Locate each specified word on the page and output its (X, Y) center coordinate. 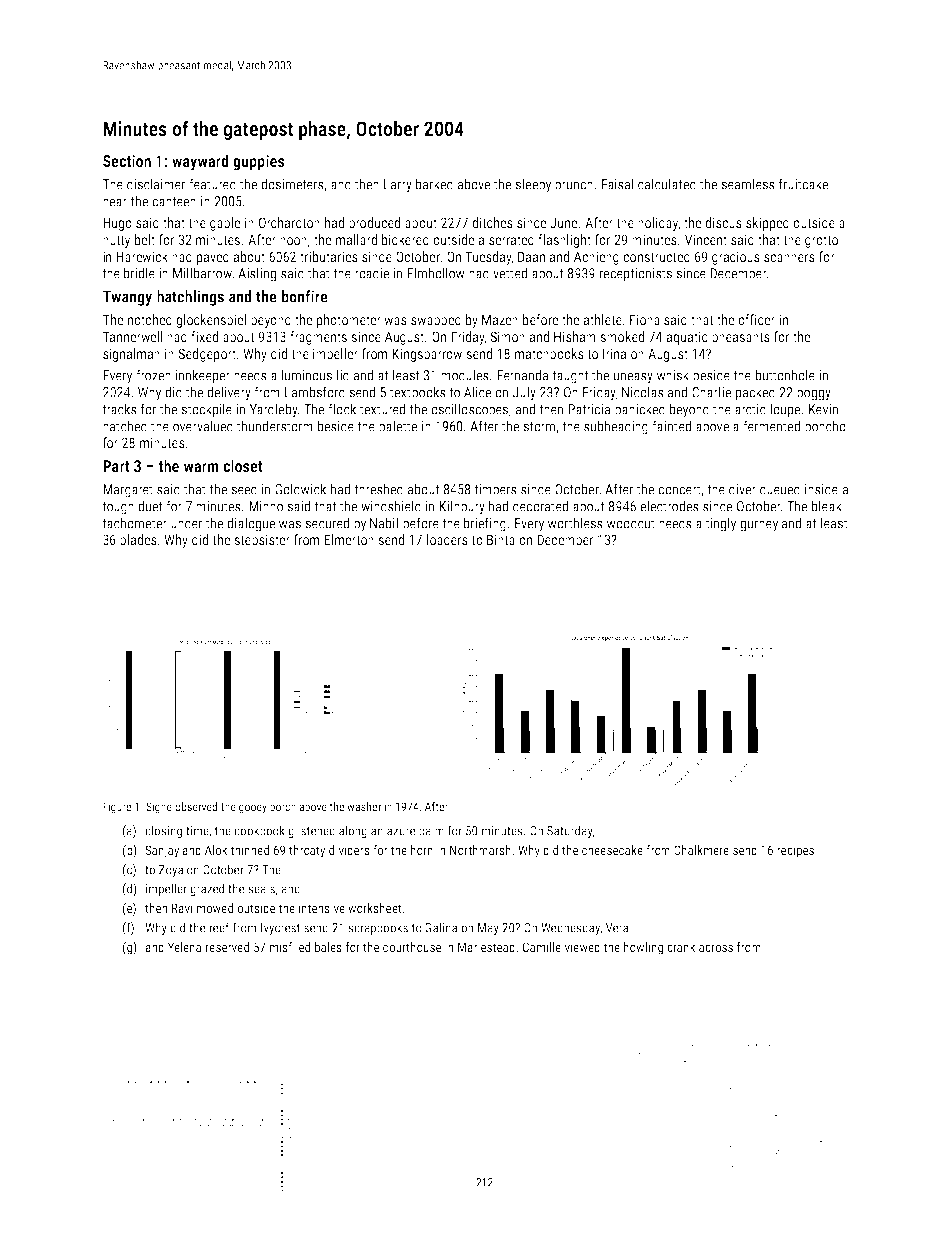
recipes (795, 851)
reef (219, 927)
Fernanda (522, 375)
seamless (748, 184)
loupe (785, 410)
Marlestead (486, 947)
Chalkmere (701, 850)
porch (283, 808)
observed (196, 806)
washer (364, 806)
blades (138, 539)
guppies (259, 163)
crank (681, 947)
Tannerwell (133, 336)
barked (434, 184)
